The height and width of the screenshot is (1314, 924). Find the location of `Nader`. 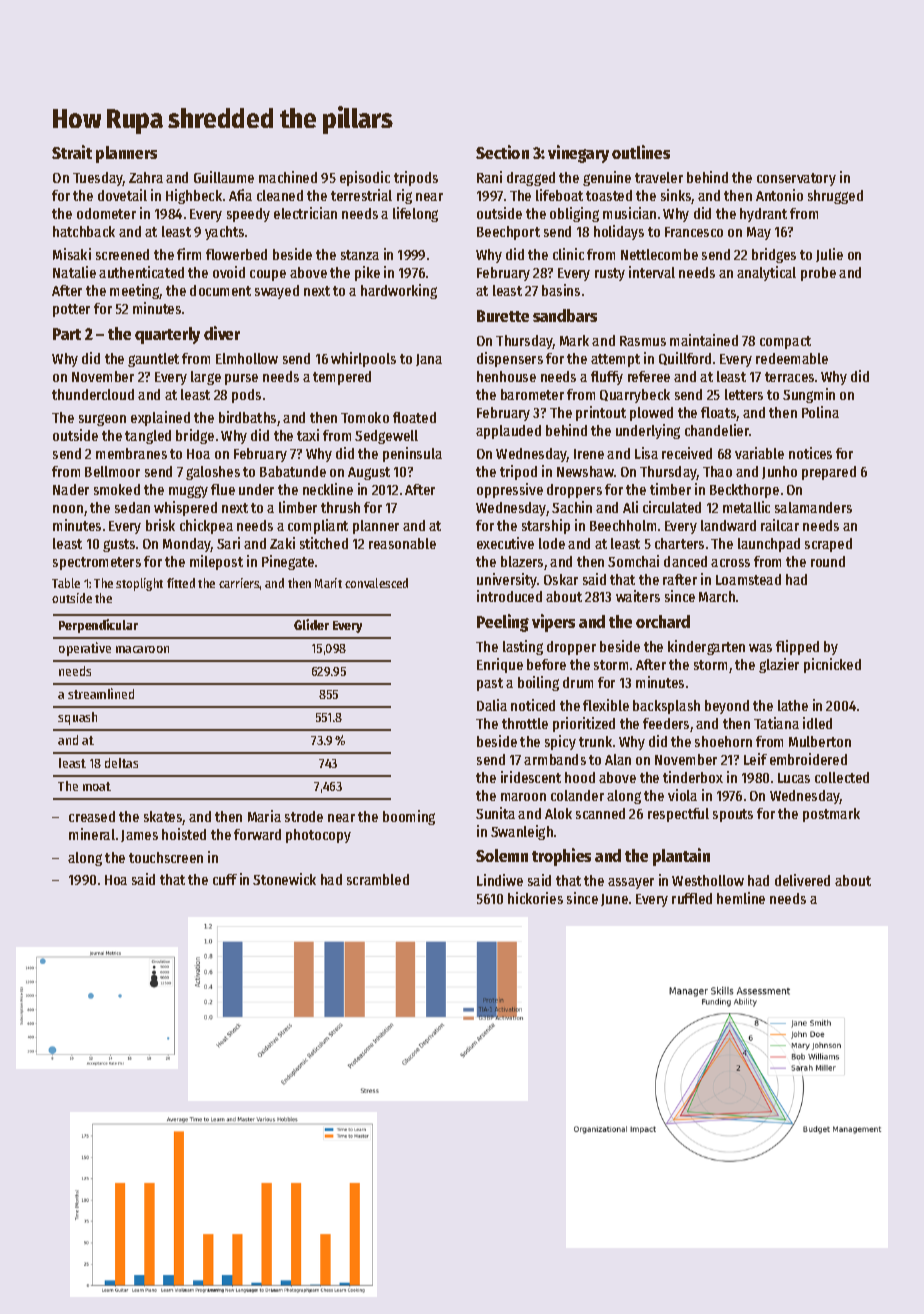

Nader is located at coordinates (71, 489).
